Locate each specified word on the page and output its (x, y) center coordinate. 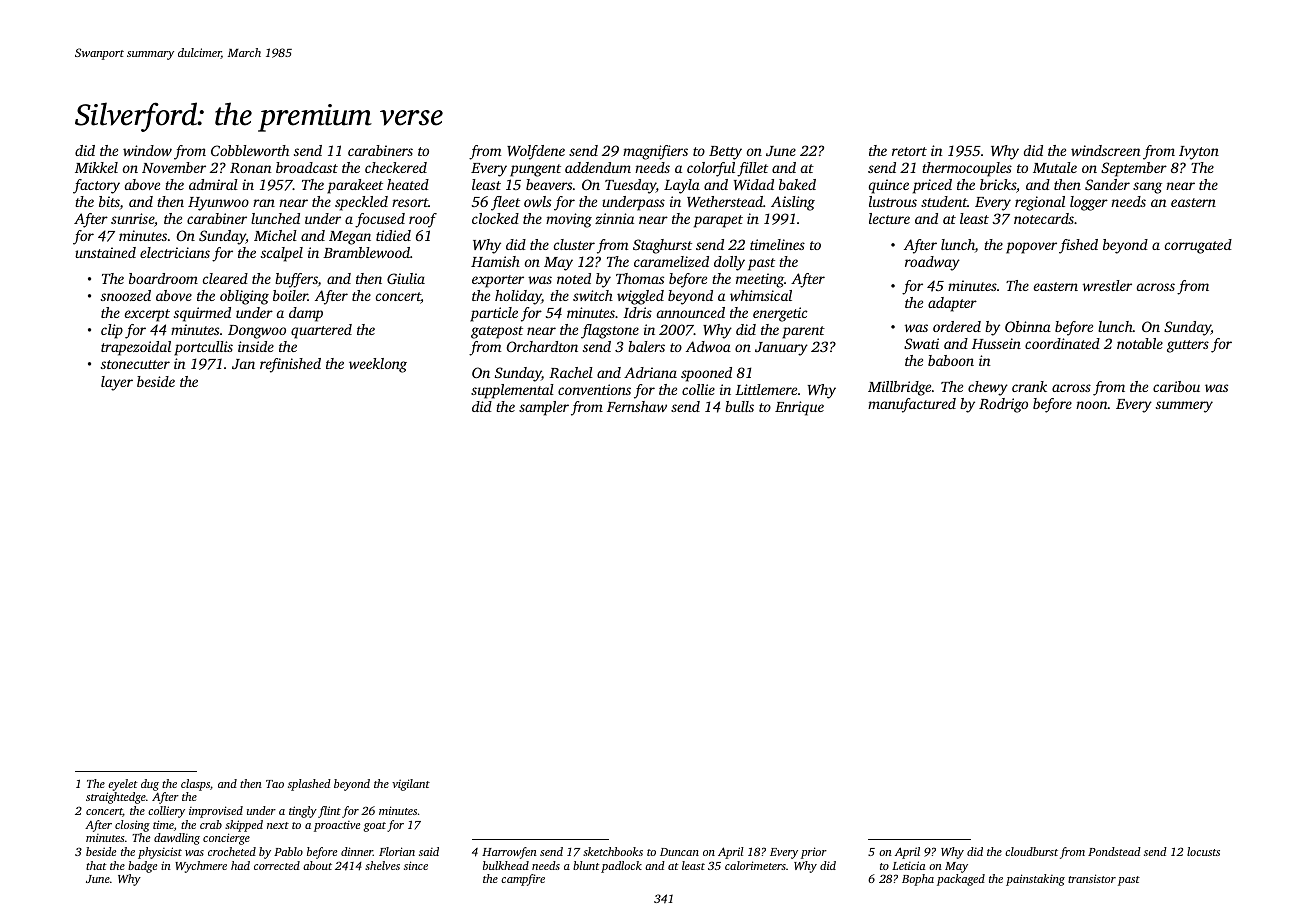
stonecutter (135, 364)
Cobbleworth (250, 150)
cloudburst (1031, 851)
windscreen (1106, 150)
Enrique (799, 408)
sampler (544, 408)
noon (1092, 405)
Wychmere (201, 867)
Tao (275, 784)
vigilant (411, 785)
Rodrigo (1003, 405)
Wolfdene (536, 152)
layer (117, 383)
